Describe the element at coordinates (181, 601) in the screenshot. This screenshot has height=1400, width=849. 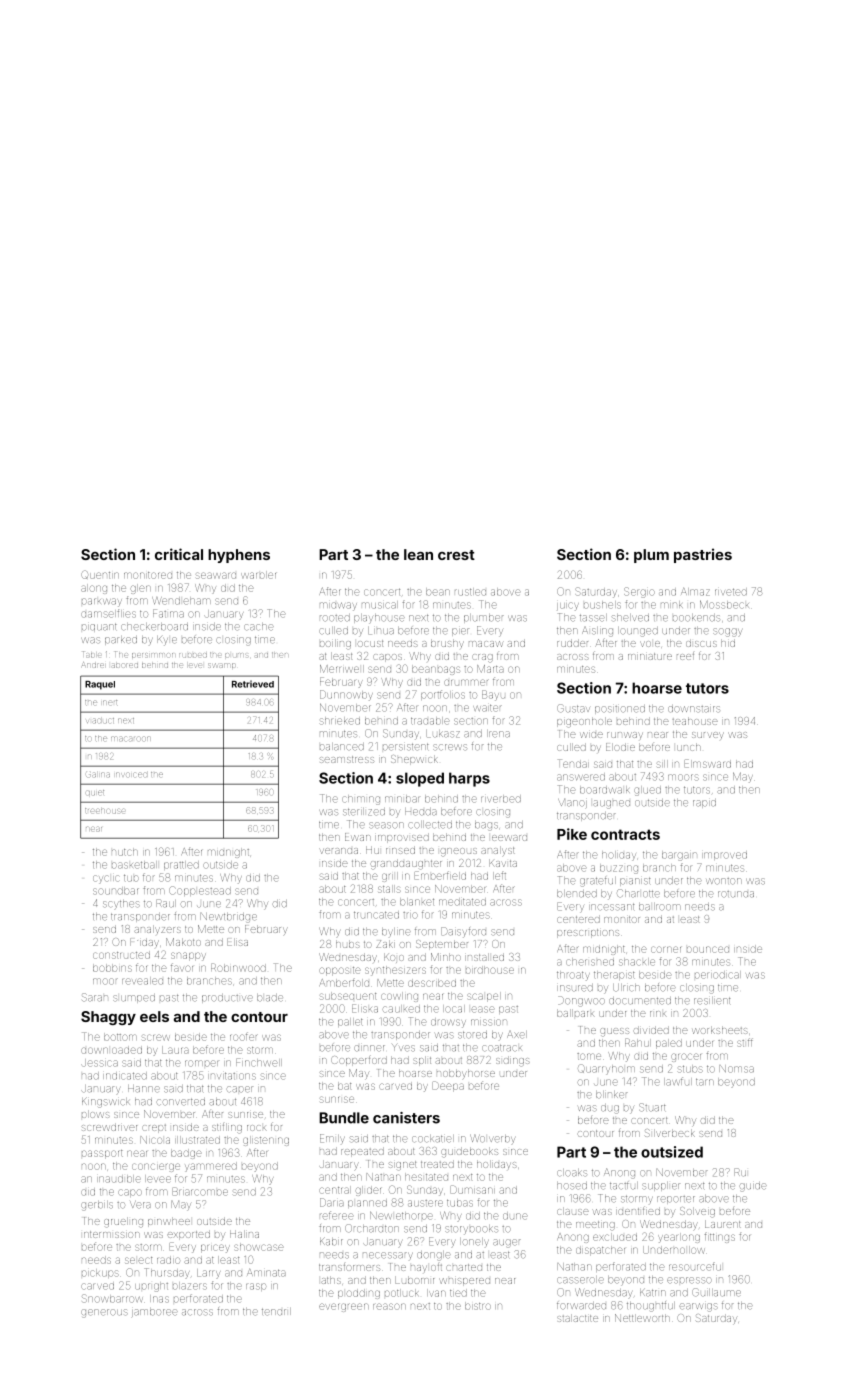
I see `Wendleham` at that location.
